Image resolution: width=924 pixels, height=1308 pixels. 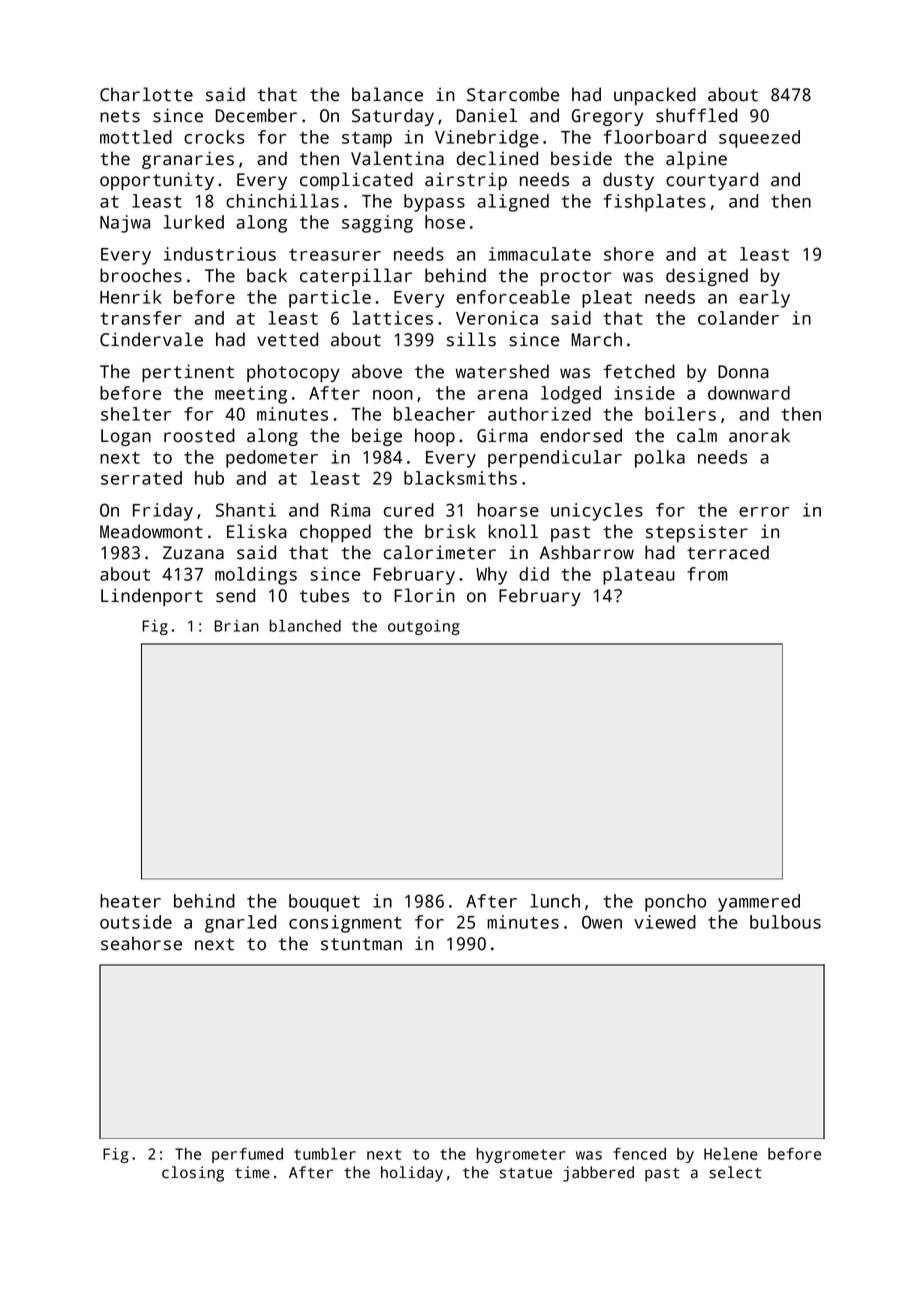 I want to click on bulbous, so click(x=785, y=922).
